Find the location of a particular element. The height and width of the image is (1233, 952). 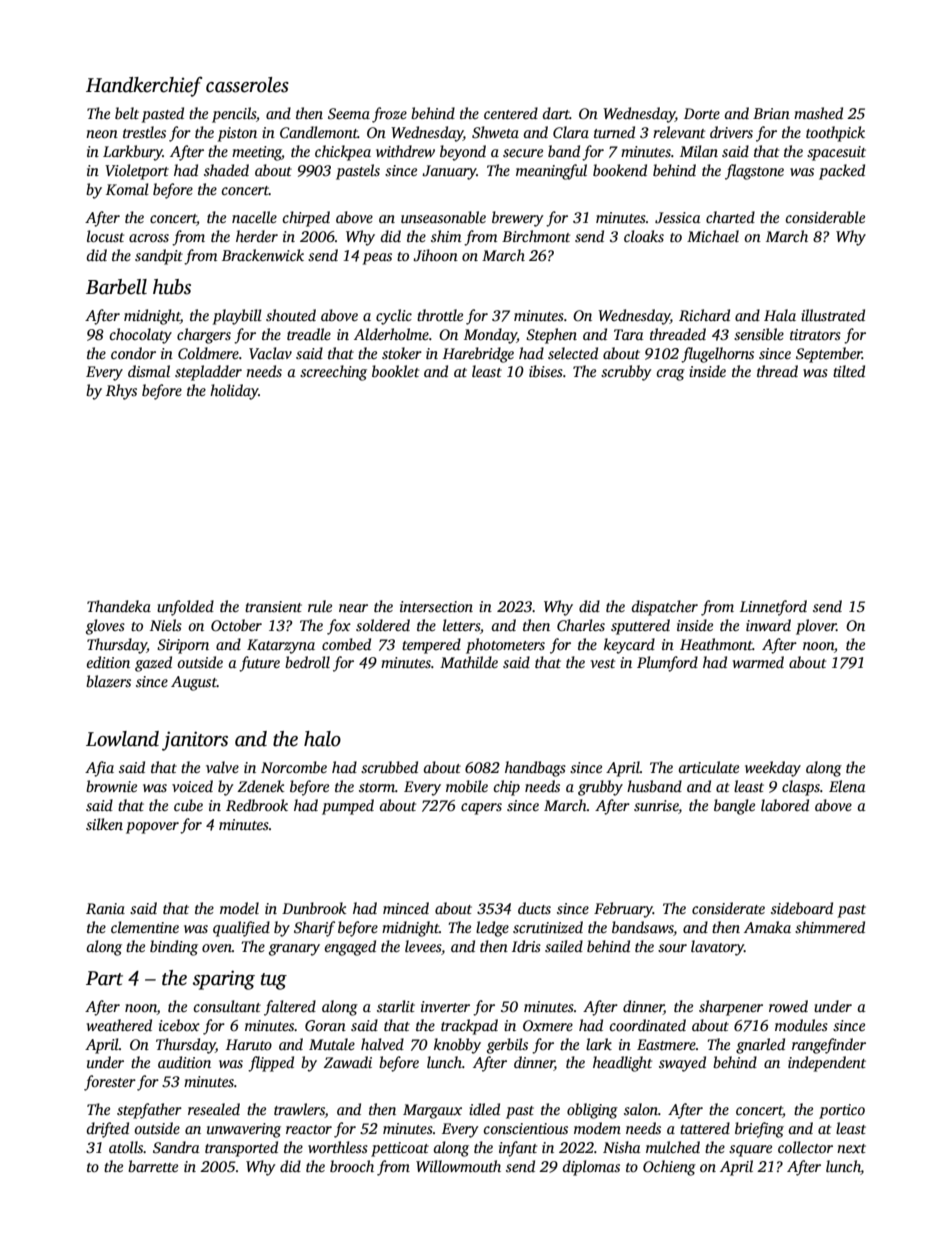

dispatcher is located at coordinates (665, 608).
